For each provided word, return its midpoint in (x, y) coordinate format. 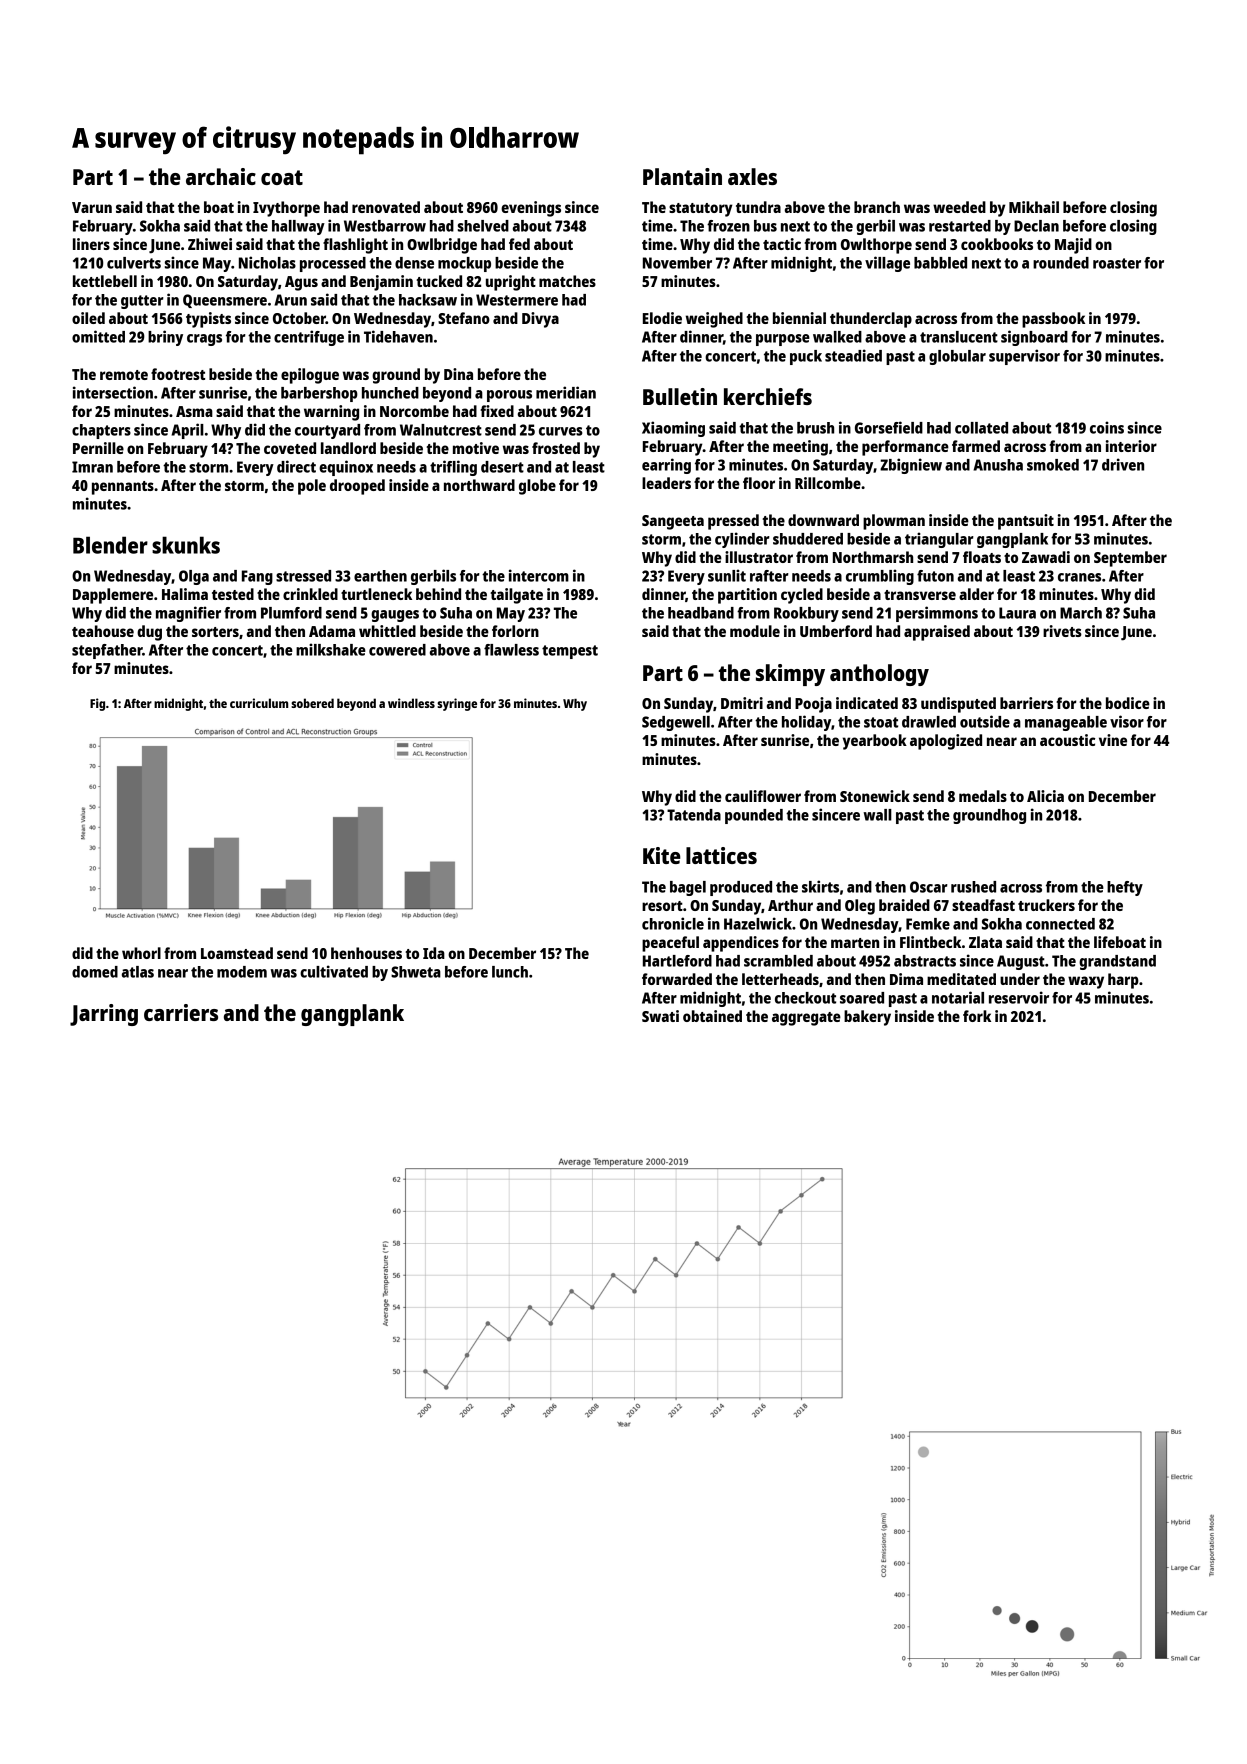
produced (741, 888)
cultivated (334, 971)
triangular (939, 540)
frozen (728, 226)
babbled (940, 263)
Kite (661, 855)
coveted (290, 448)
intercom (539, 575)
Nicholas (267, 262)
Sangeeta (673, 522)
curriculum (259, 703)
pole (312, 487)
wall (877, 815)
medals (983, 796)
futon (935, 576)
